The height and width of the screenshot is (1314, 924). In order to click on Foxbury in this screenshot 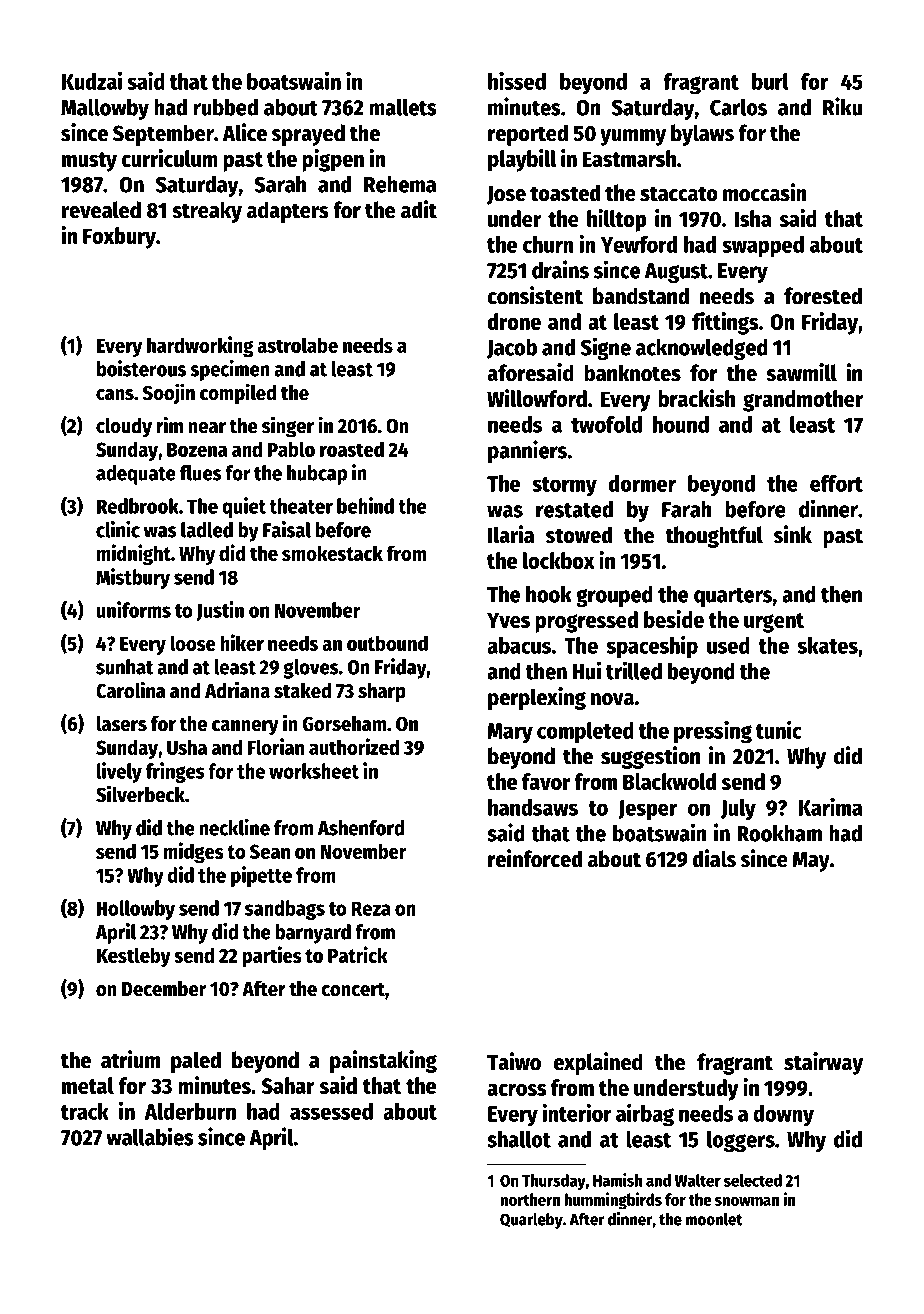, I will do `click(119, 238)`.
